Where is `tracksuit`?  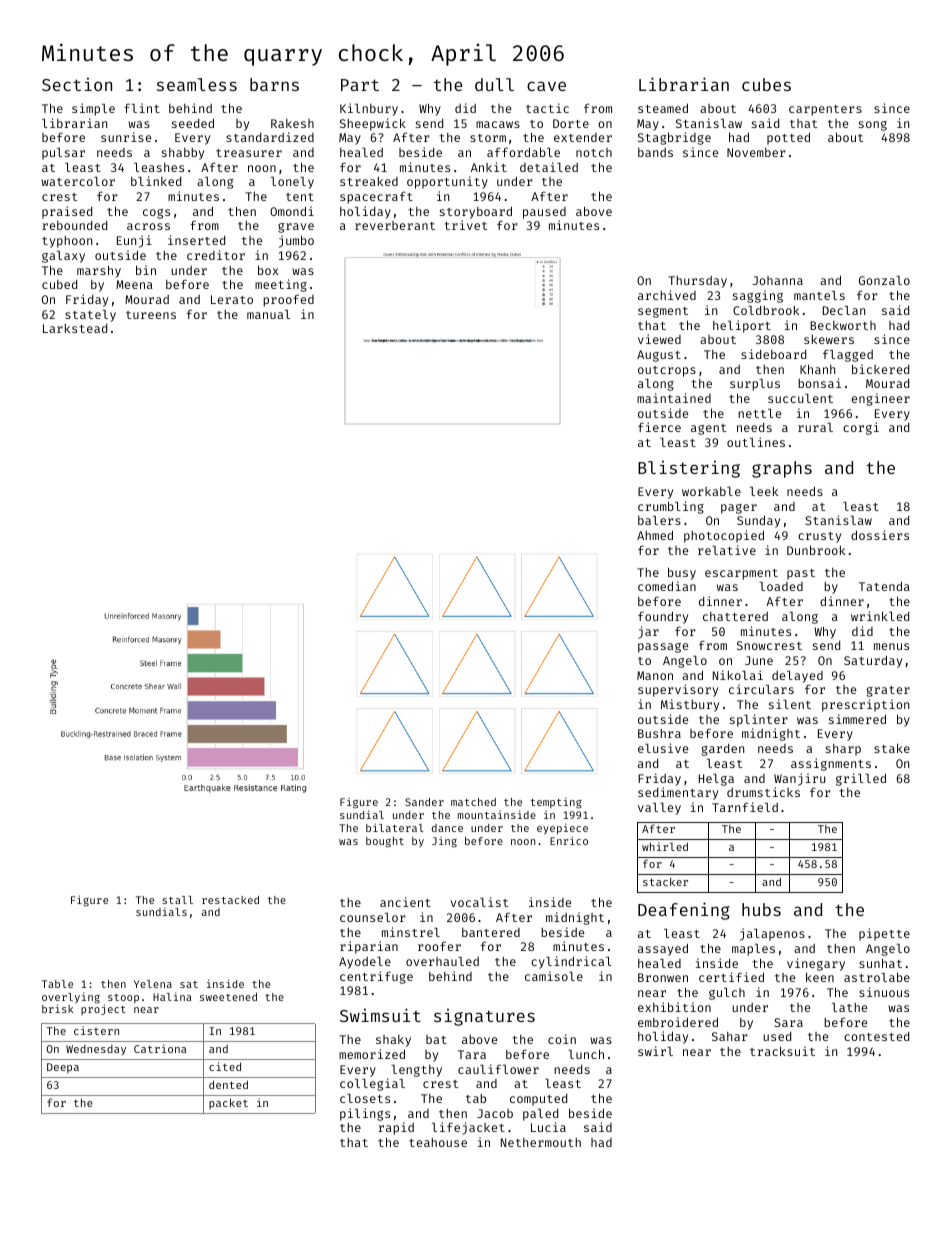
tracksuit is located at coordinates (782, 1051).
